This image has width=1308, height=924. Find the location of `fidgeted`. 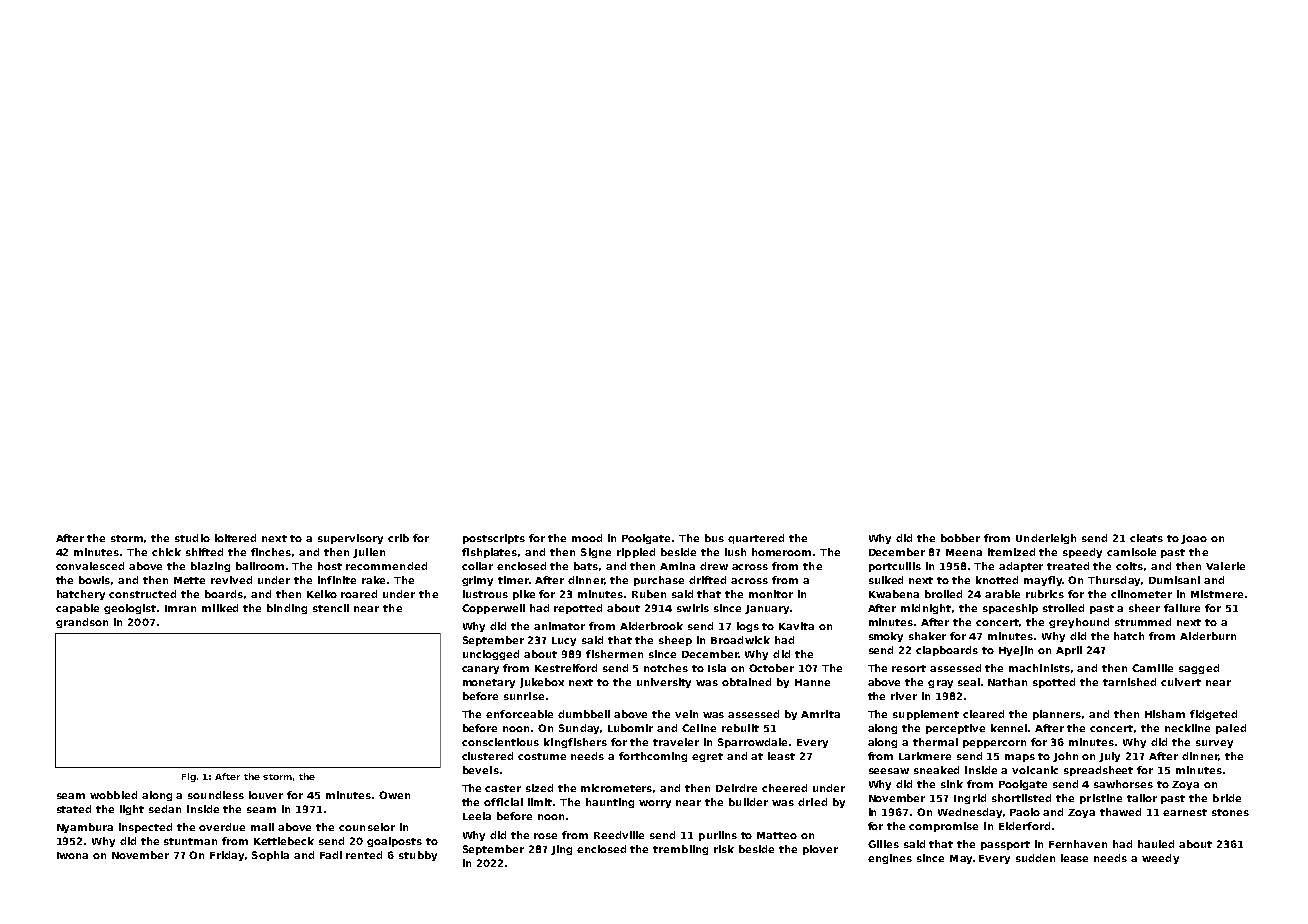

fidgeted is located at coordinates (1213, 715).
